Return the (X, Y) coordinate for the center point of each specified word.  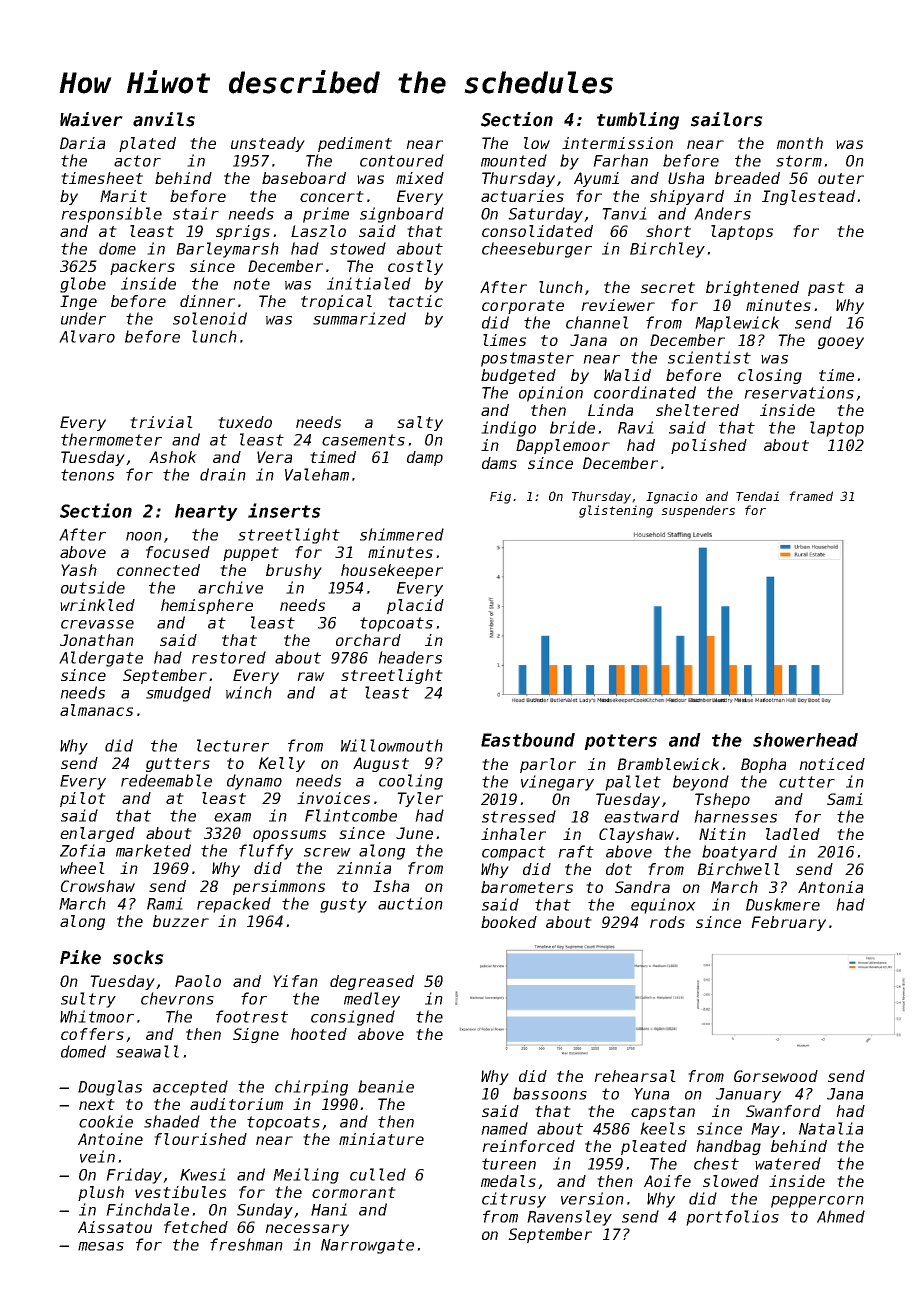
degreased (372, 982)
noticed (832, 764)
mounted (514, 160)
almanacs (96, 710)
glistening (616, 511)
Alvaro (87, 336)
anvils (164, 119)
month (800, 143)
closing (770, 376)
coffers (92, 1034)
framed (811, 496)
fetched (196, 1227)
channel (597, 322)
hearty (206, 512)
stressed (519, 816)
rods (667, 922)
